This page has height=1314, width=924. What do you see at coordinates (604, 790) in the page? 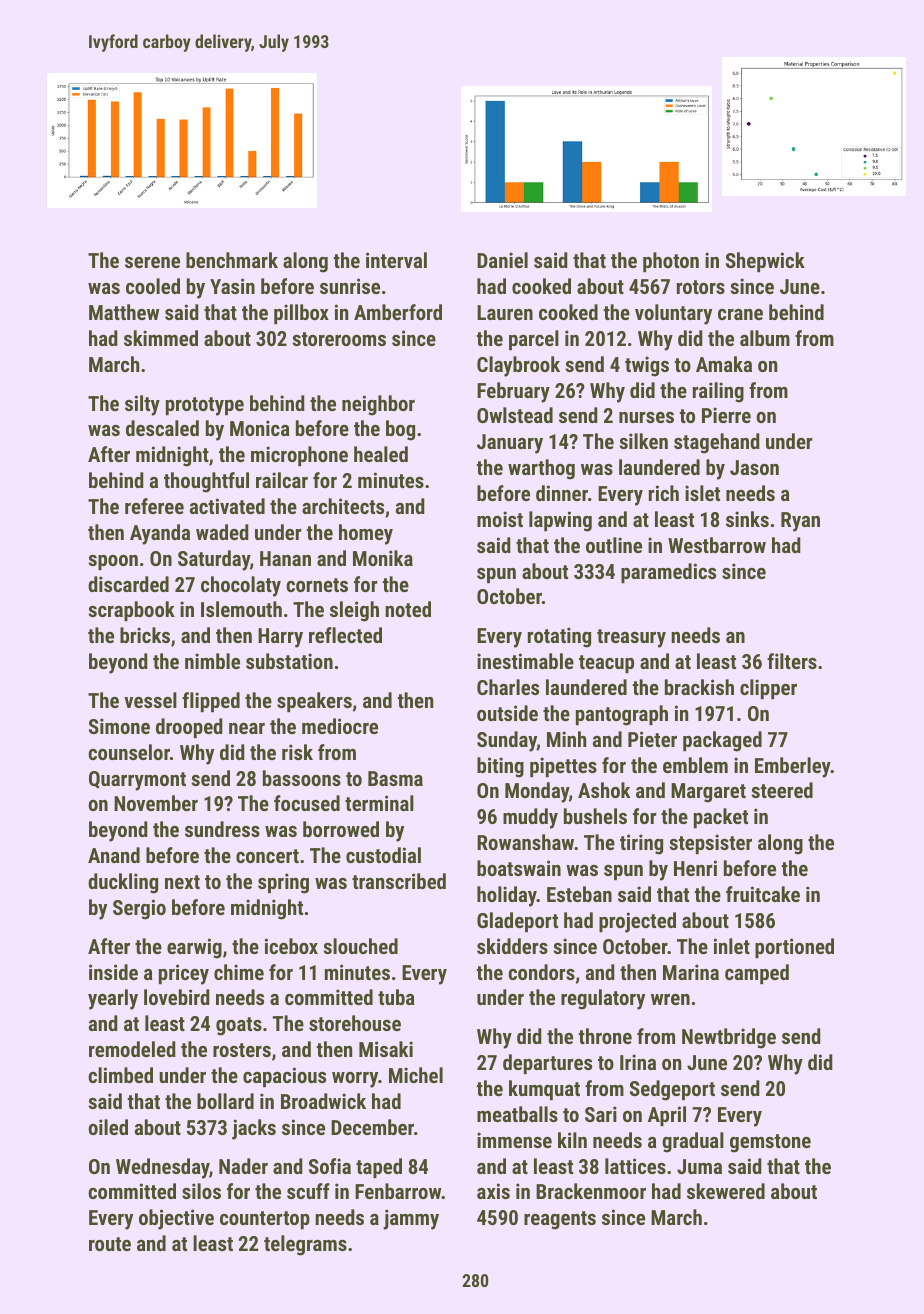
I see `Ashok` at bounding box center [604, 790].
